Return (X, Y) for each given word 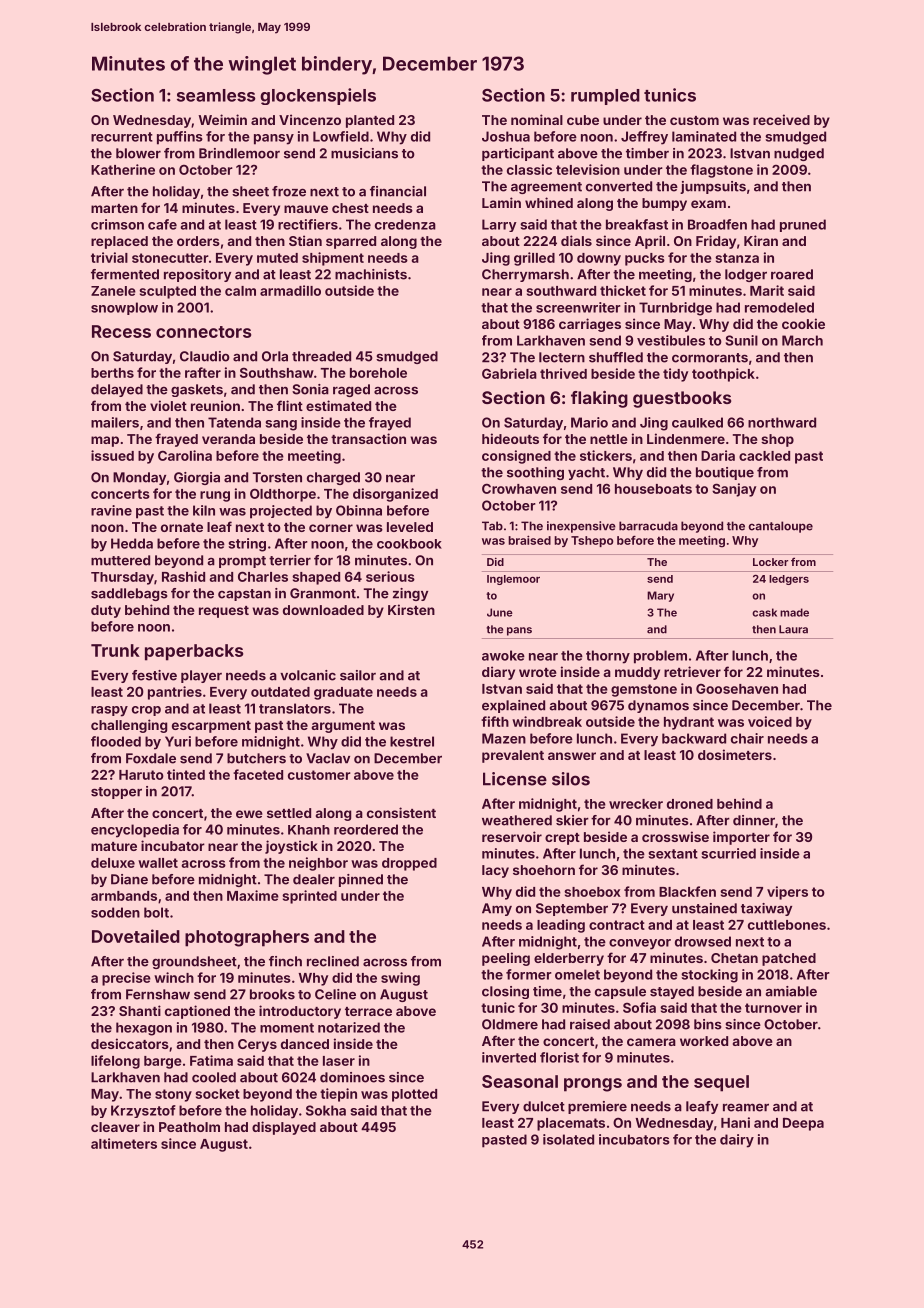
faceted (258, 774)
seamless (216, 95)
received (781, 119)
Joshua (506, 136)
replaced (119, 242)
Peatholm (189, 1127)
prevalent (513, 756)
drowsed (703, 941)
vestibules (671, 340)
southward (561, 291)
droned (690, 804)
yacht (586, 473)
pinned (361, 880)
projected (281, 512)
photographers (247, 938)
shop (777, 440)
